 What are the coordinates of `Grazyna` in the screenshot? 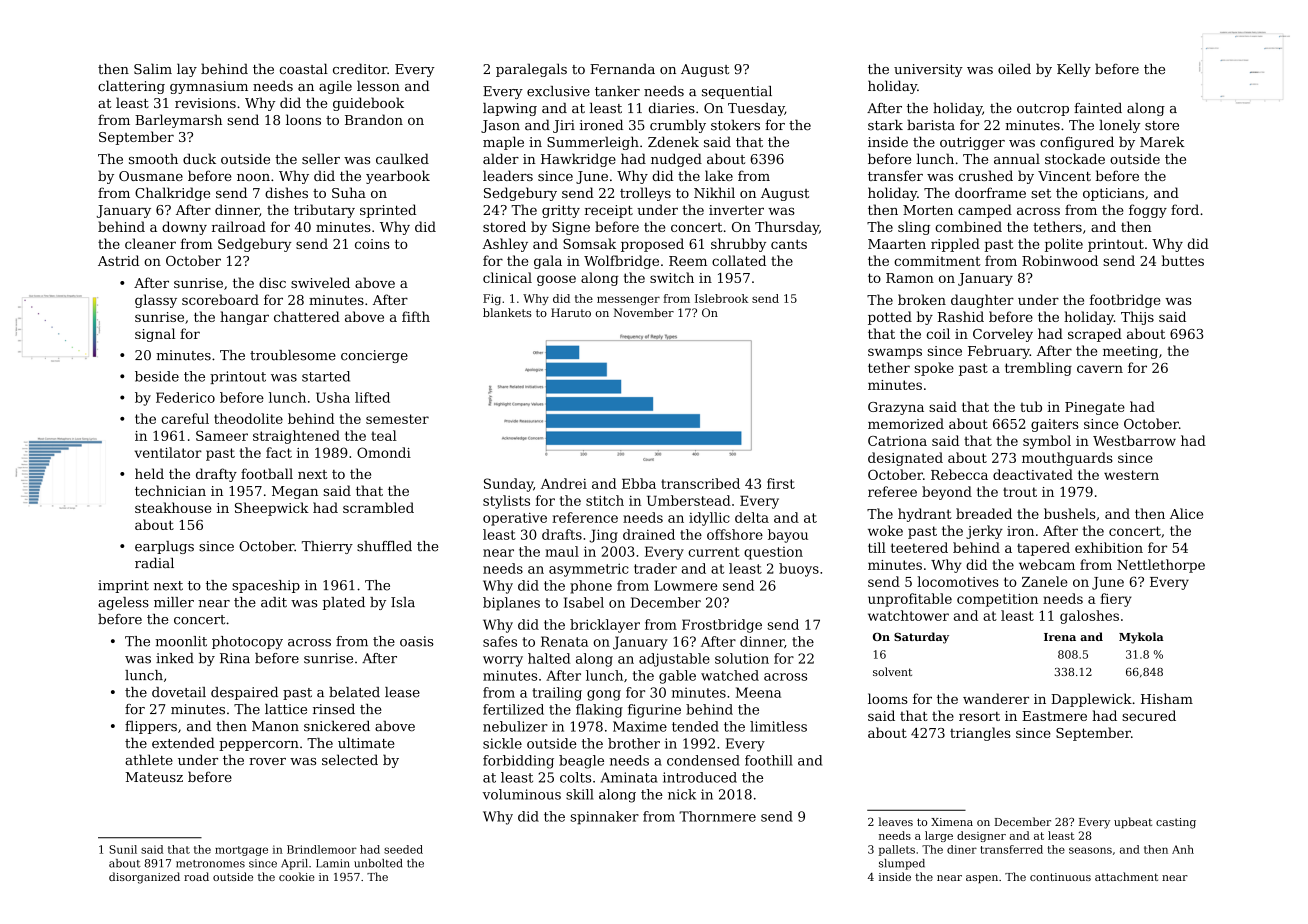 It's located at (896, 408).
